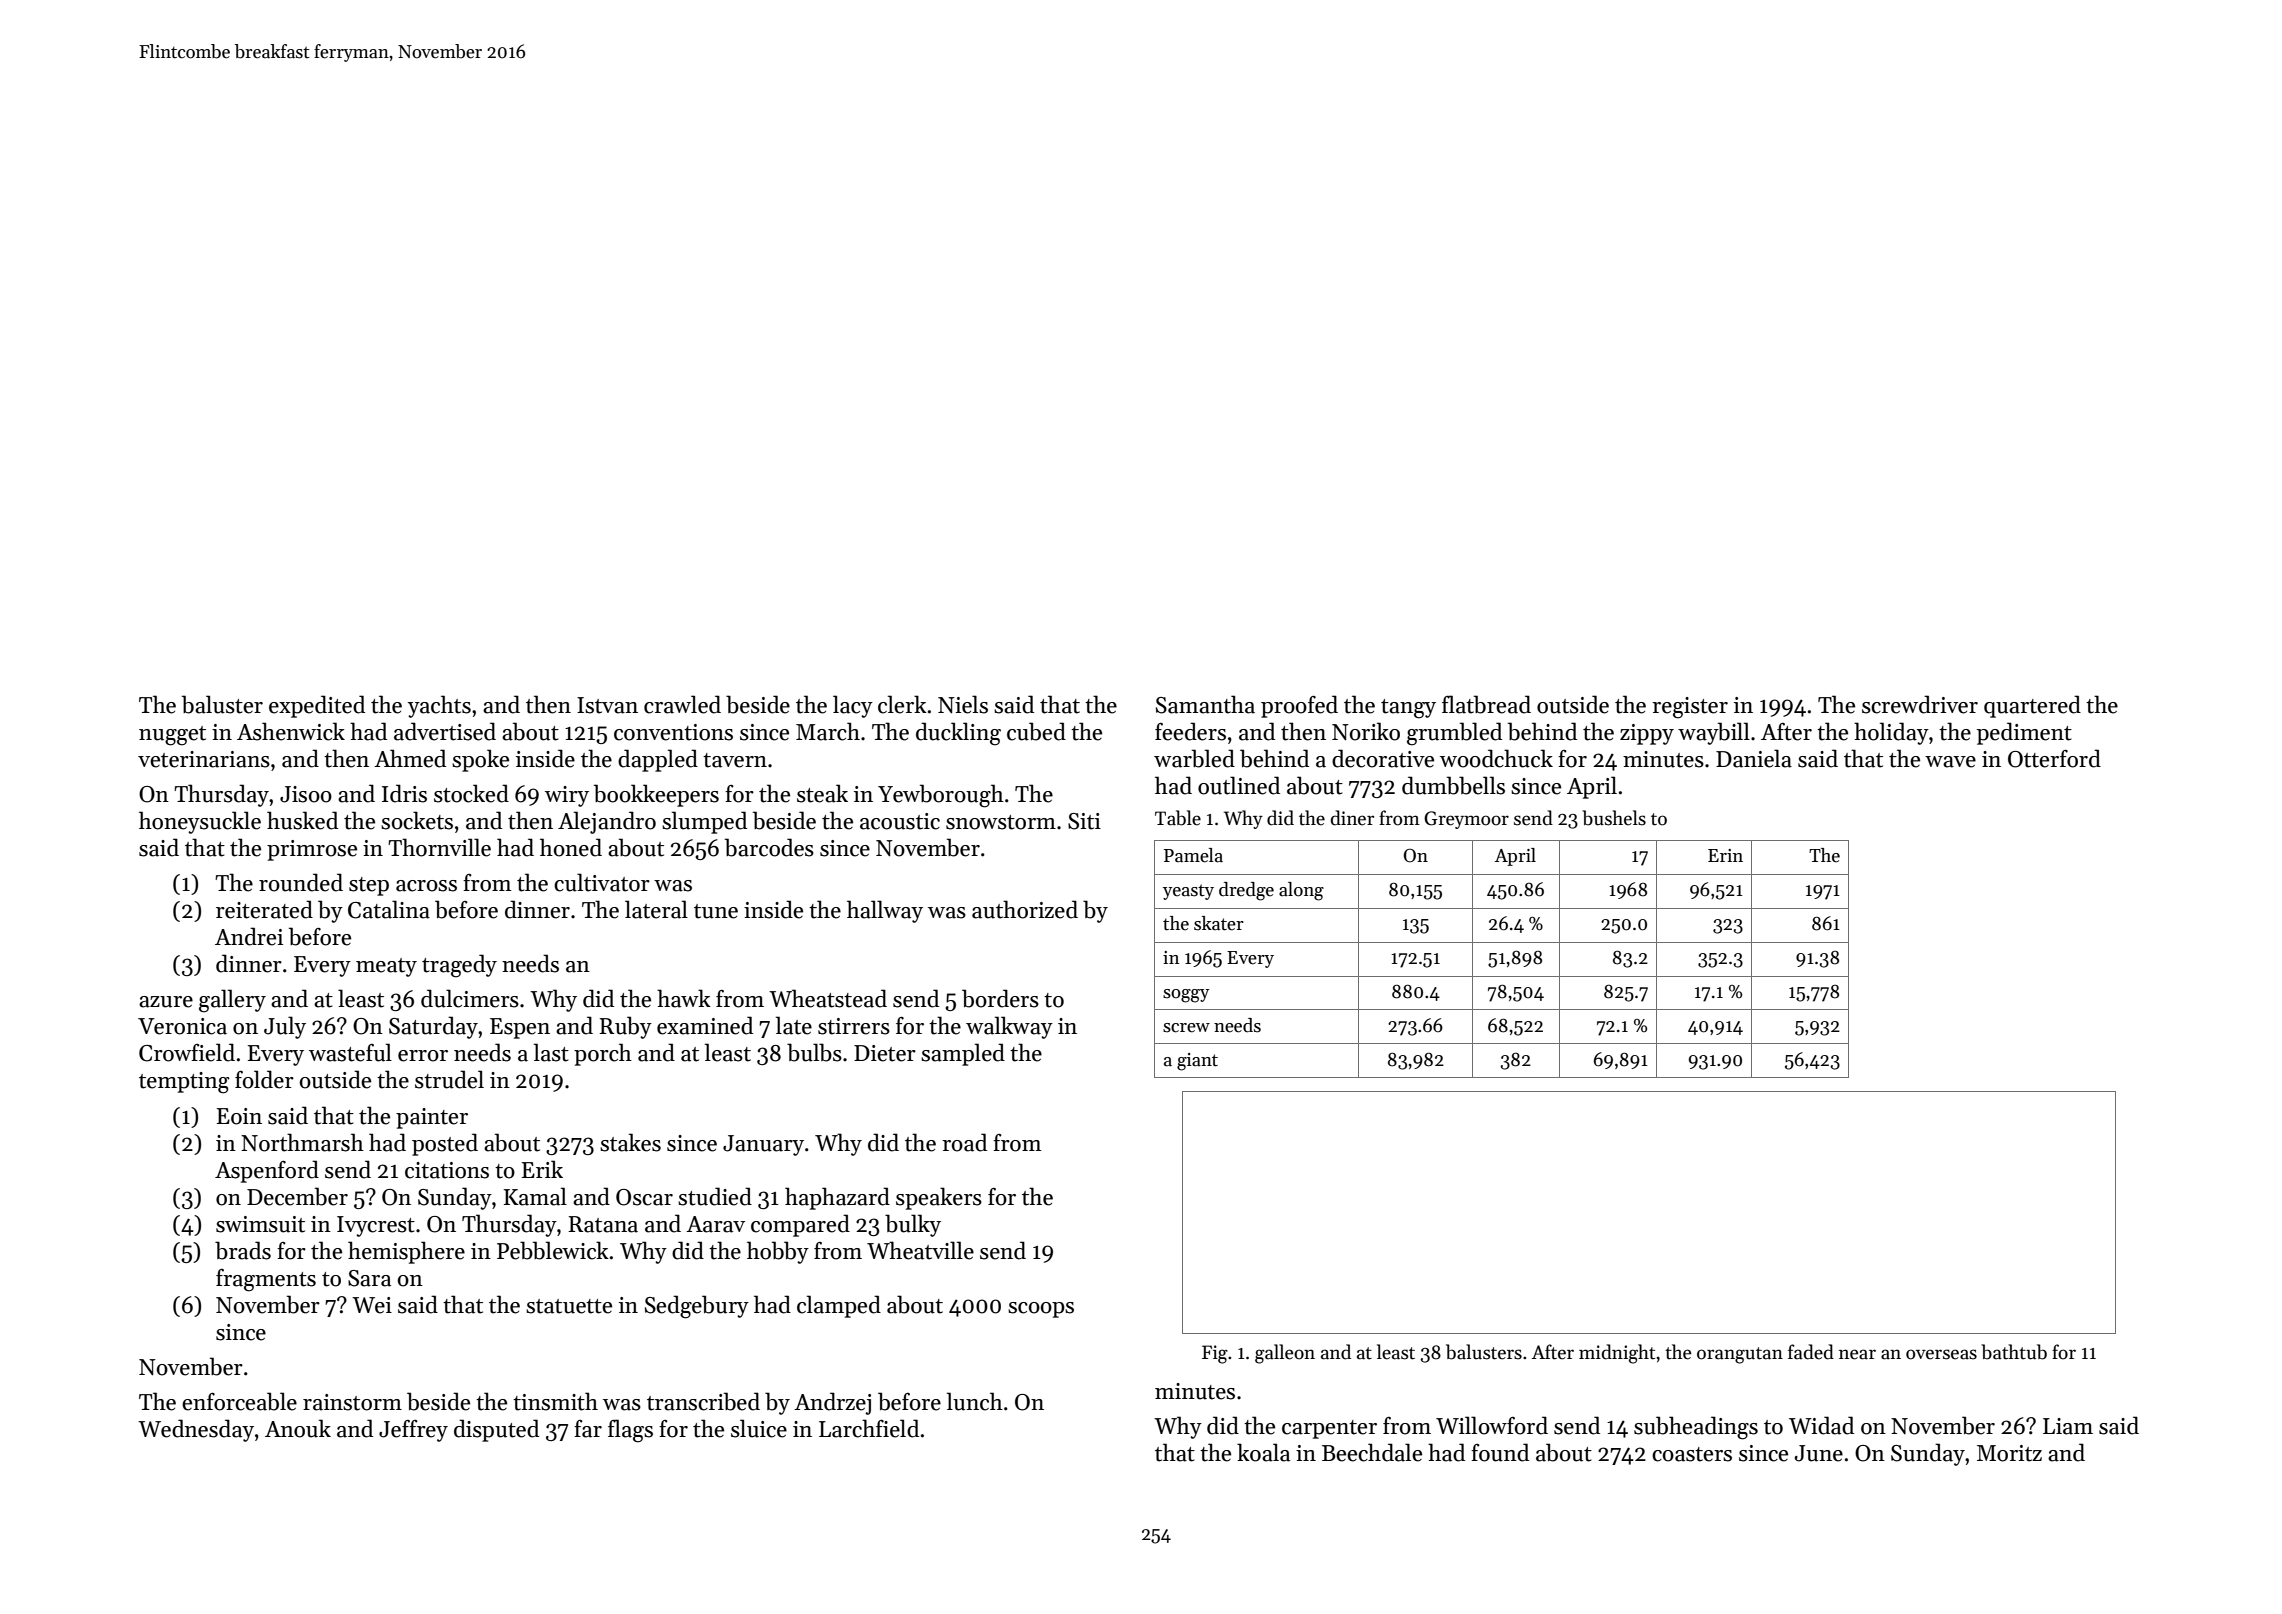 This screenshot has height=1614, width=2282. Describe the element at coordinates (1263, 1452) in the screenshot. I see `koala` at that location.
